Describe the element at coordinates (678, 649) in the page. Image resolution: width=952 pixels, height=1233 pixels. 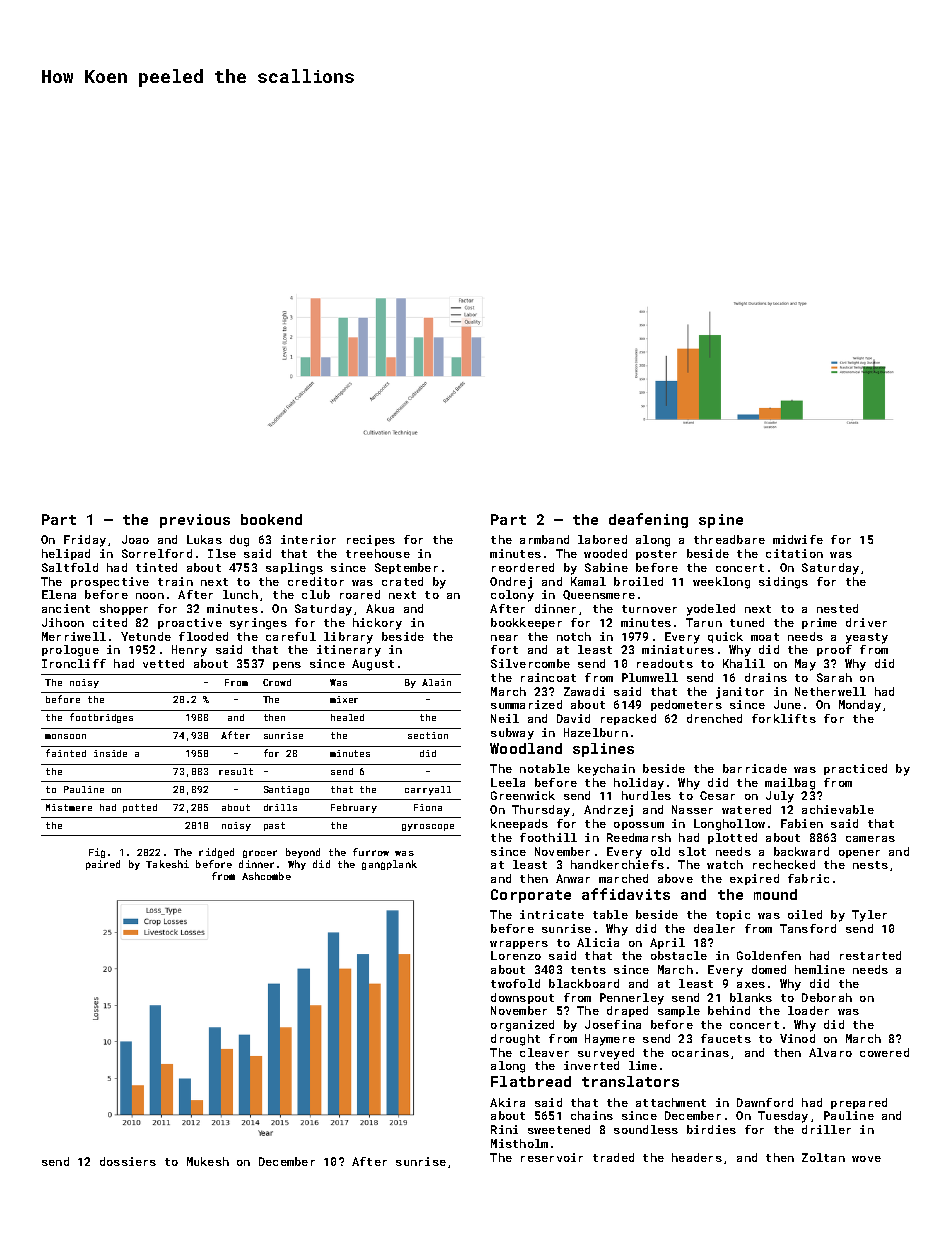
I see `miniatures` at that location.
